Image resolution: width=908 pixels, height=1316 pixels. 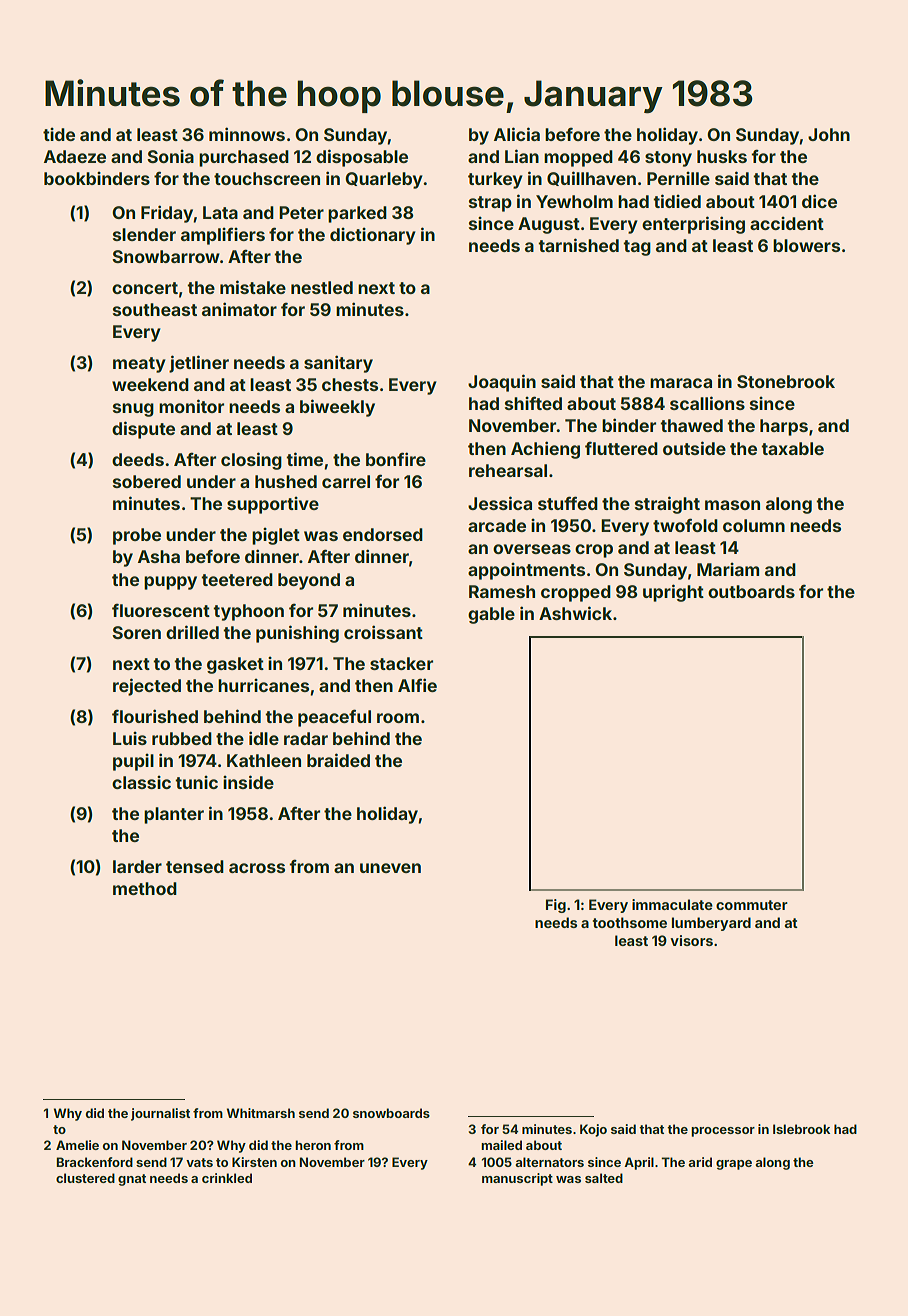 I want to click on uneven, so click(x=390, y=868).
